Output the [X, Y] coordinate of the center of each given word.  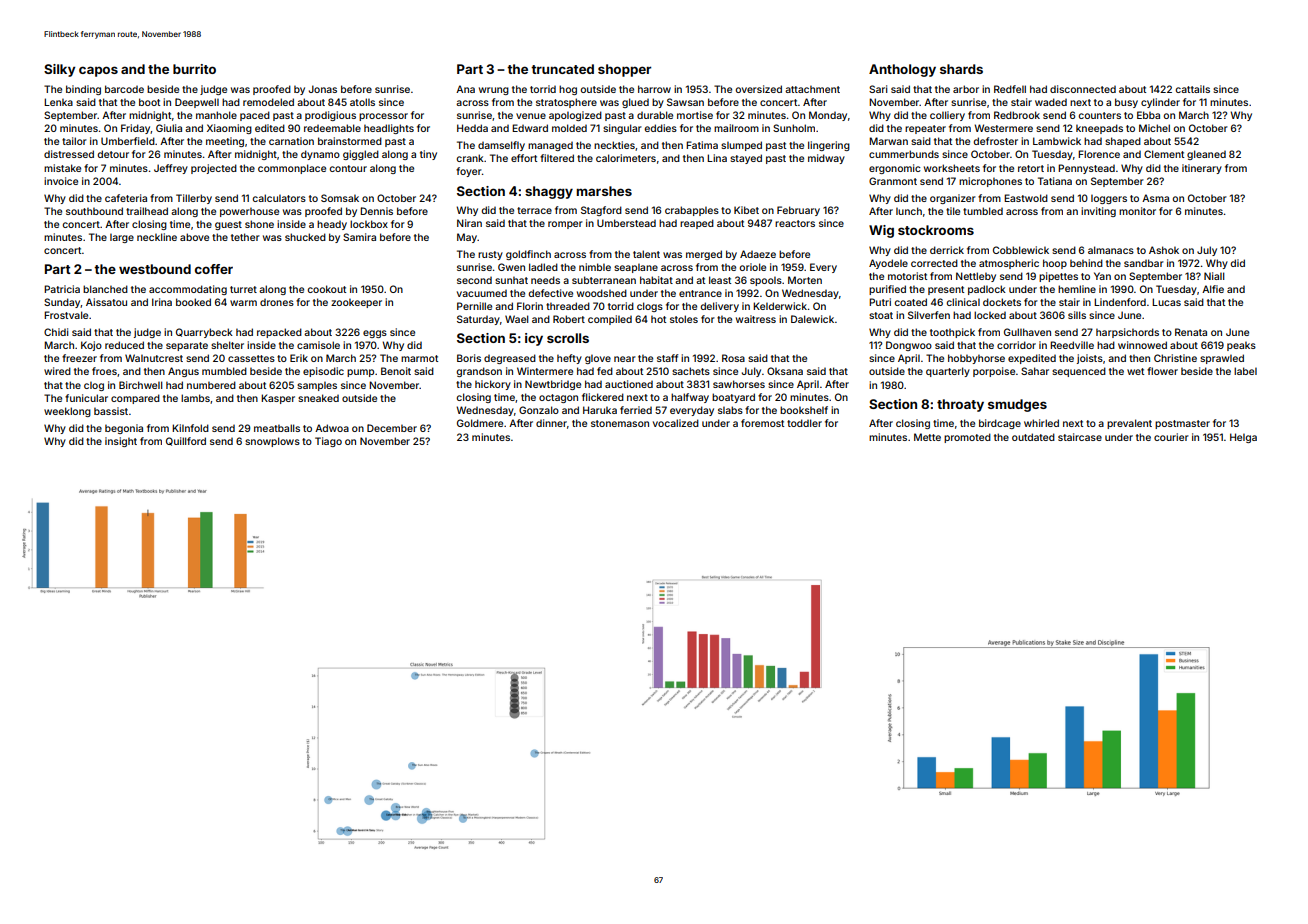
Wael [517, 319]
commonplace [292, 169]
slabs [730, 410]
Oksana [785, 371]
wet [1135, 371]
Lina [717, 158]
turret [243, 289]
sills [1077, 315]
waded [1051, 102]
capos [98, 71]
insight [121, 442]
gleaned [1206, 155]
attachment [812, 89]
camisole [318, 345]
